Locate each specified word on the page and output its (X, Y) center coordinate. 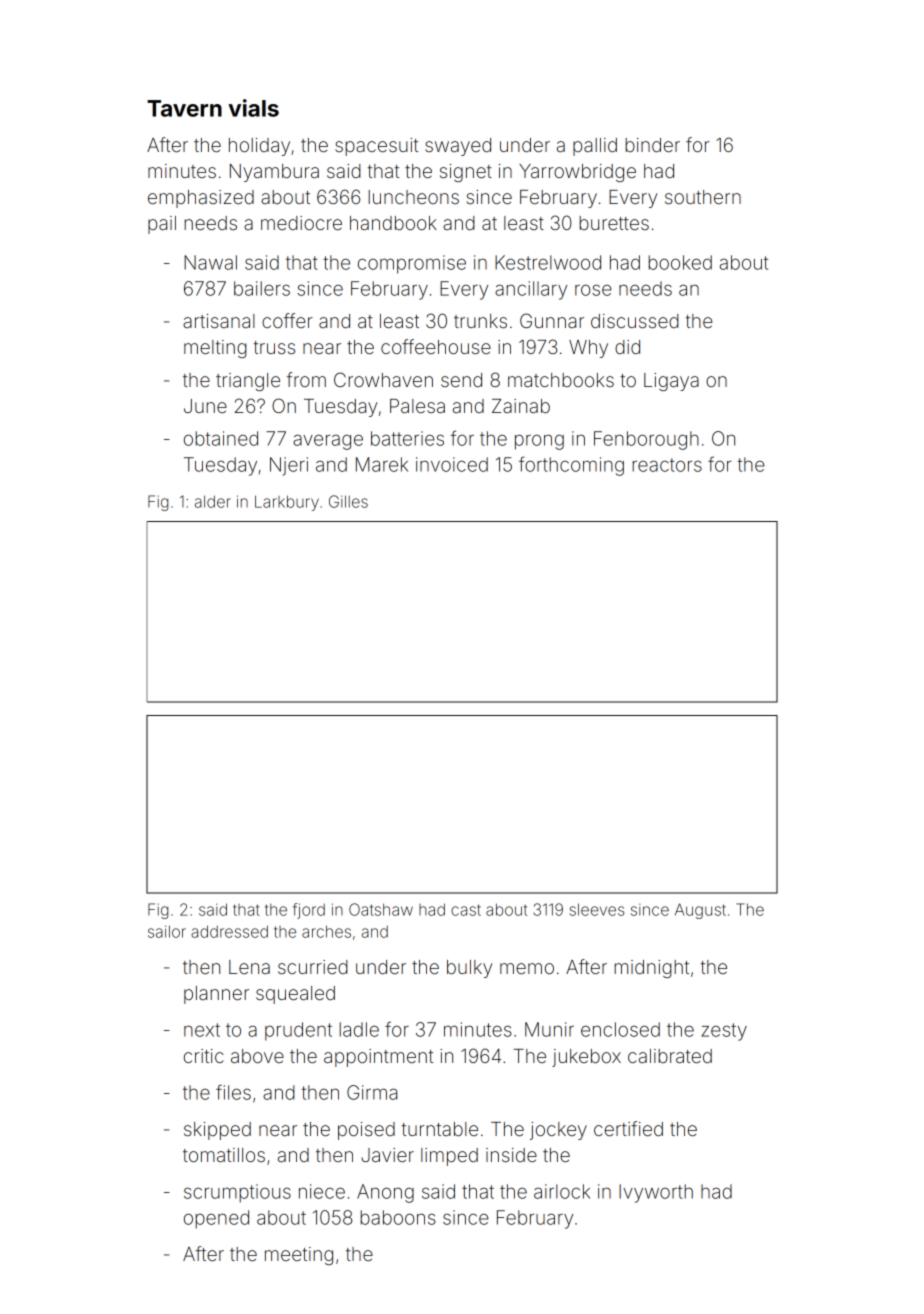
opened (216, 1219)
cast (466, 910)
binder (652, 145)
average (328, 442)
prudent (298, 1031)
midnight (651, 969)
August (700, 911)
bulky (469, 969)
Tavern (184, 108)
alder (213, 501)
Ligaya (671, 382)
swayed (458, 147)
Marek (382, 464)
